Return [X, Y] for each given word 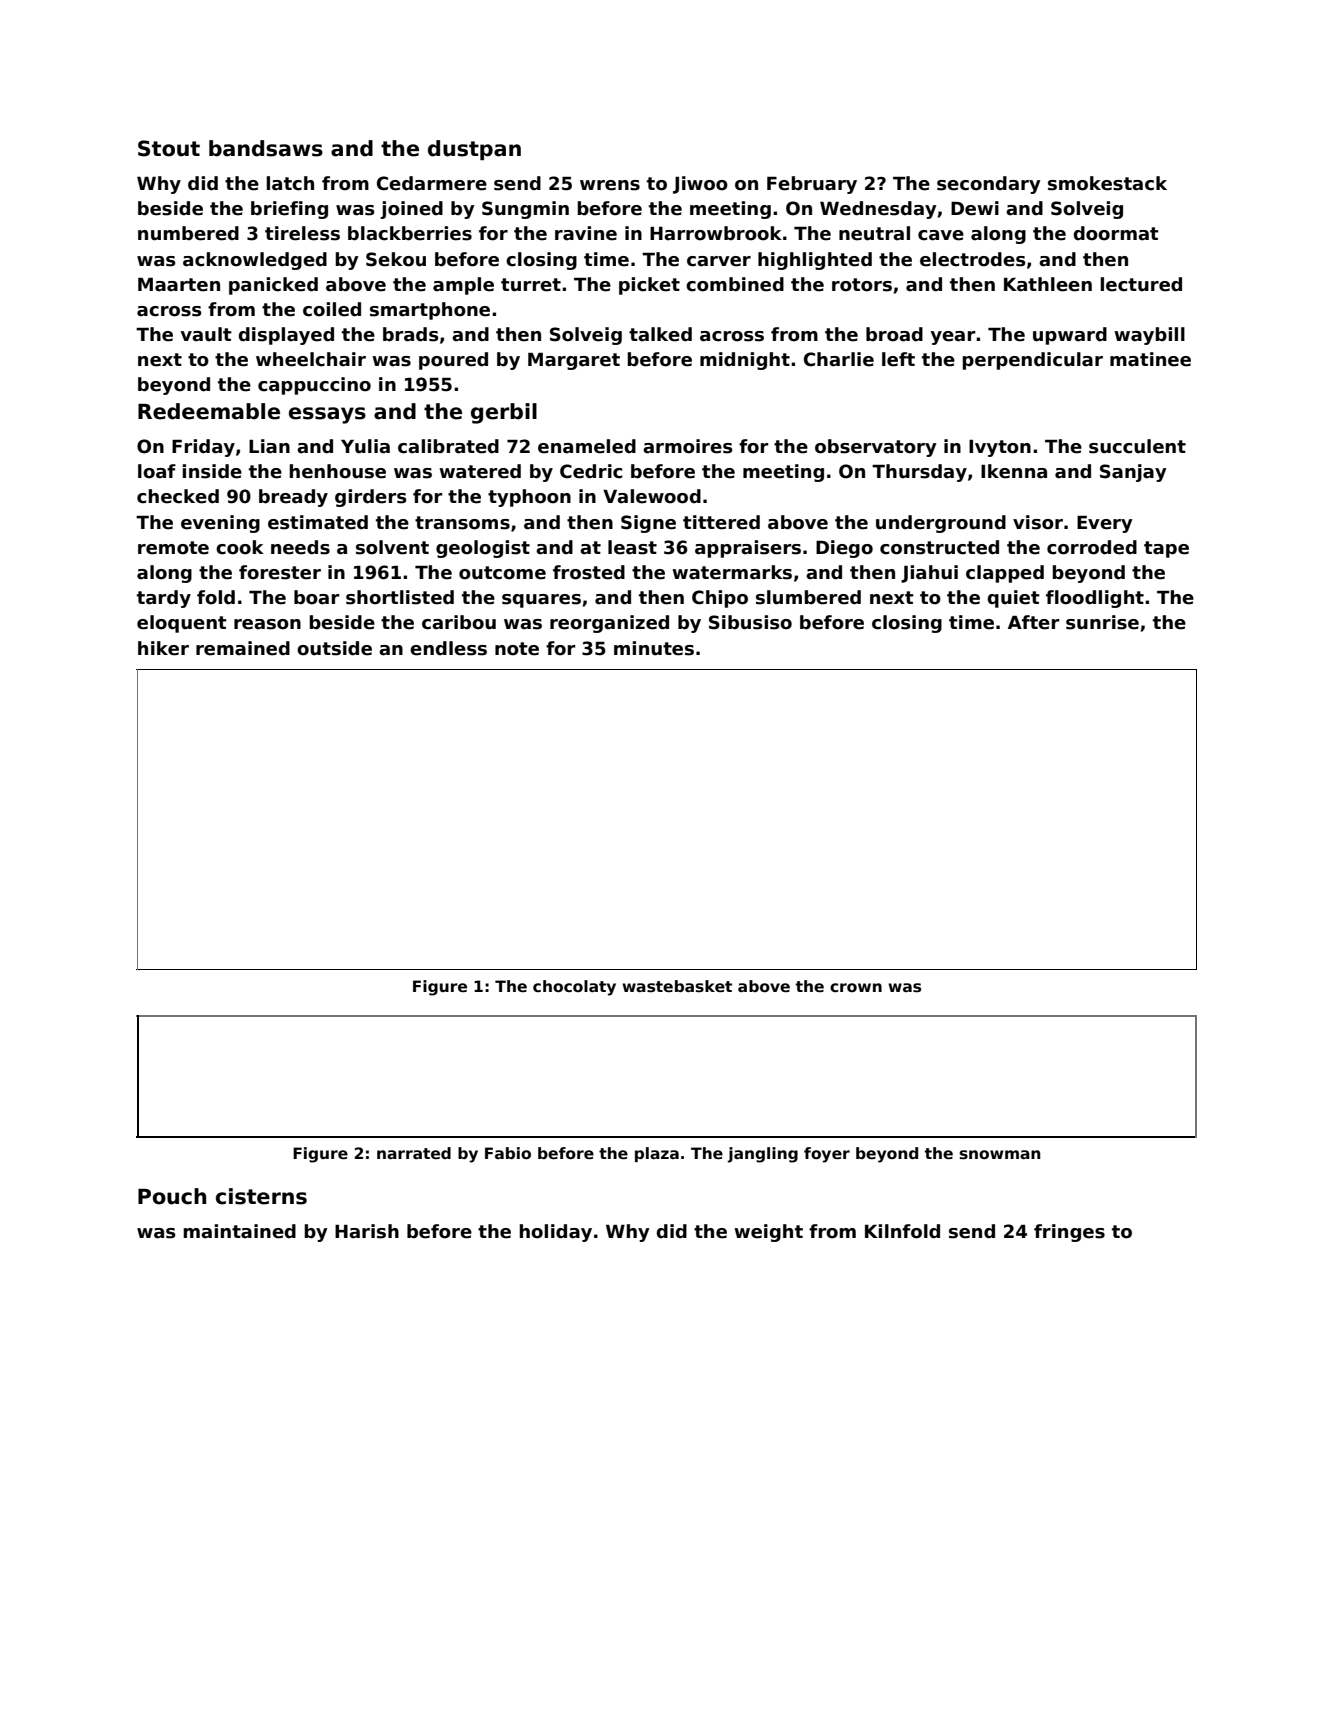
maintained [239, 1231]
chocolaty [574, 988]
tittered [721, 522]
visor [1038, 522]
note [517, 649]
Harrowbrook [716, 233]
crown [856, 987]
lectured [1141, 284]
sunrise [1102, 622]
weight [768, 1233]
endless [448, 648]
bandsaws [266, 148]
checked [178, 496]
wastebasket [677, 986]
